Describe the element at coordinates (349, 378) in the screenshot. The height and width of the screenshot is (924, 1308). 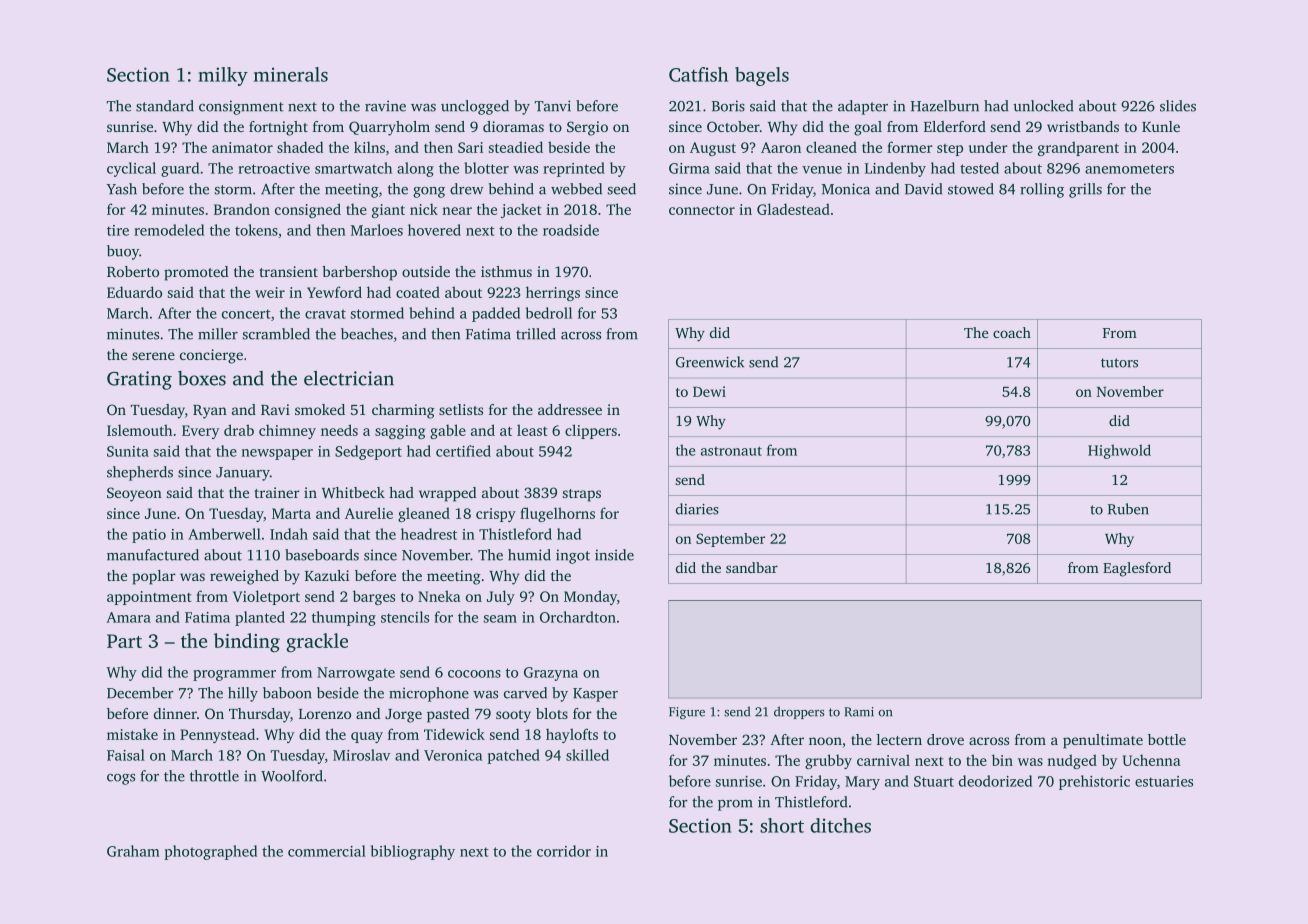
I see `electrician` at that location.
